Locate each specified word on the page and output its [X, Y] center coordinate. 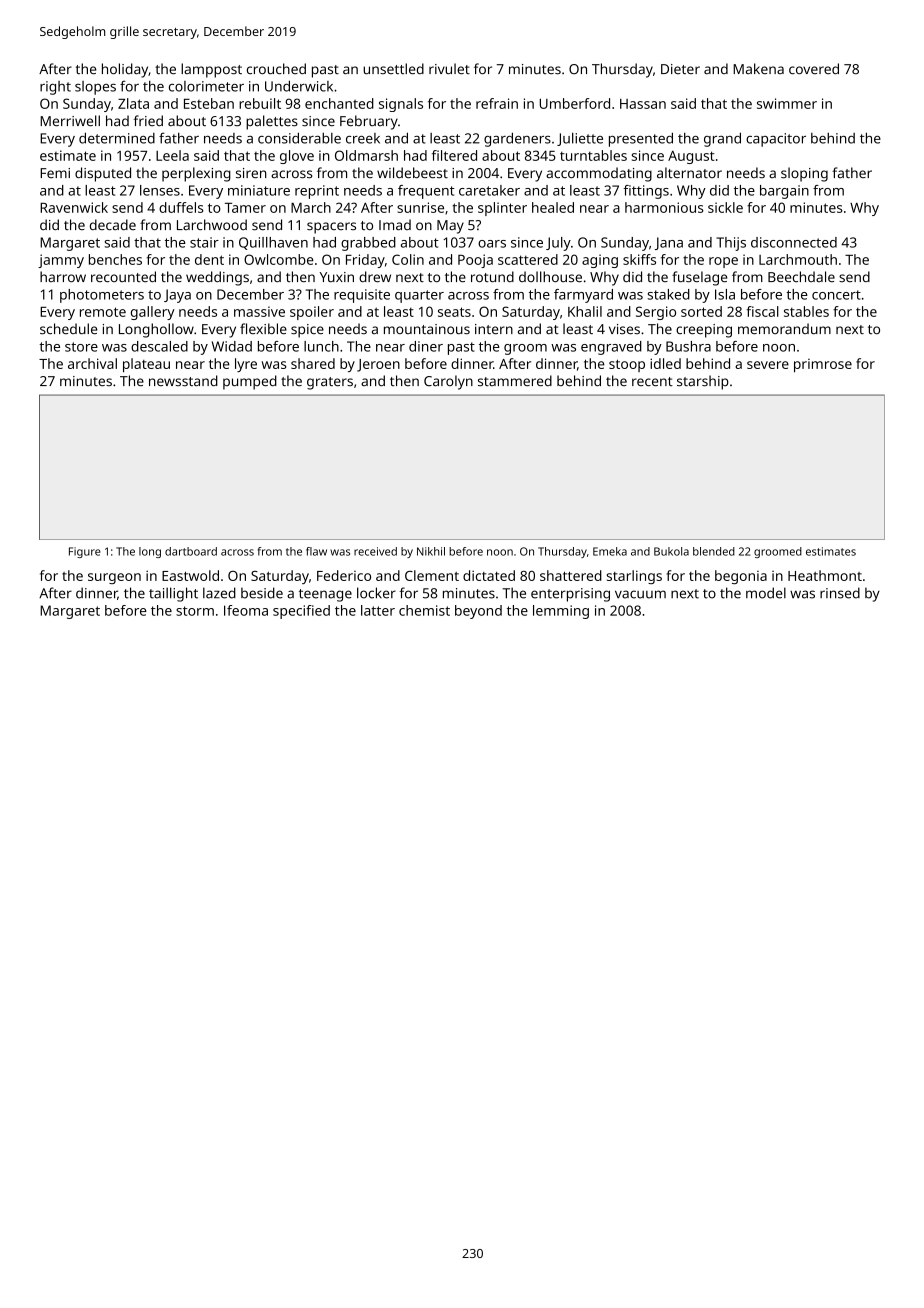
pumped [250, 382]
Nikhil [431, 551]
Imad [395, 224]
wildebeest [412, 173]
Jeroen [378, 365]
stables [806, 311]
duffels [181, 207]
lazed [219, 593]
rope [723, 262]
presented [641, 139]
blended [714, 551]
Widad [232, 346]
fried [148, 120]
